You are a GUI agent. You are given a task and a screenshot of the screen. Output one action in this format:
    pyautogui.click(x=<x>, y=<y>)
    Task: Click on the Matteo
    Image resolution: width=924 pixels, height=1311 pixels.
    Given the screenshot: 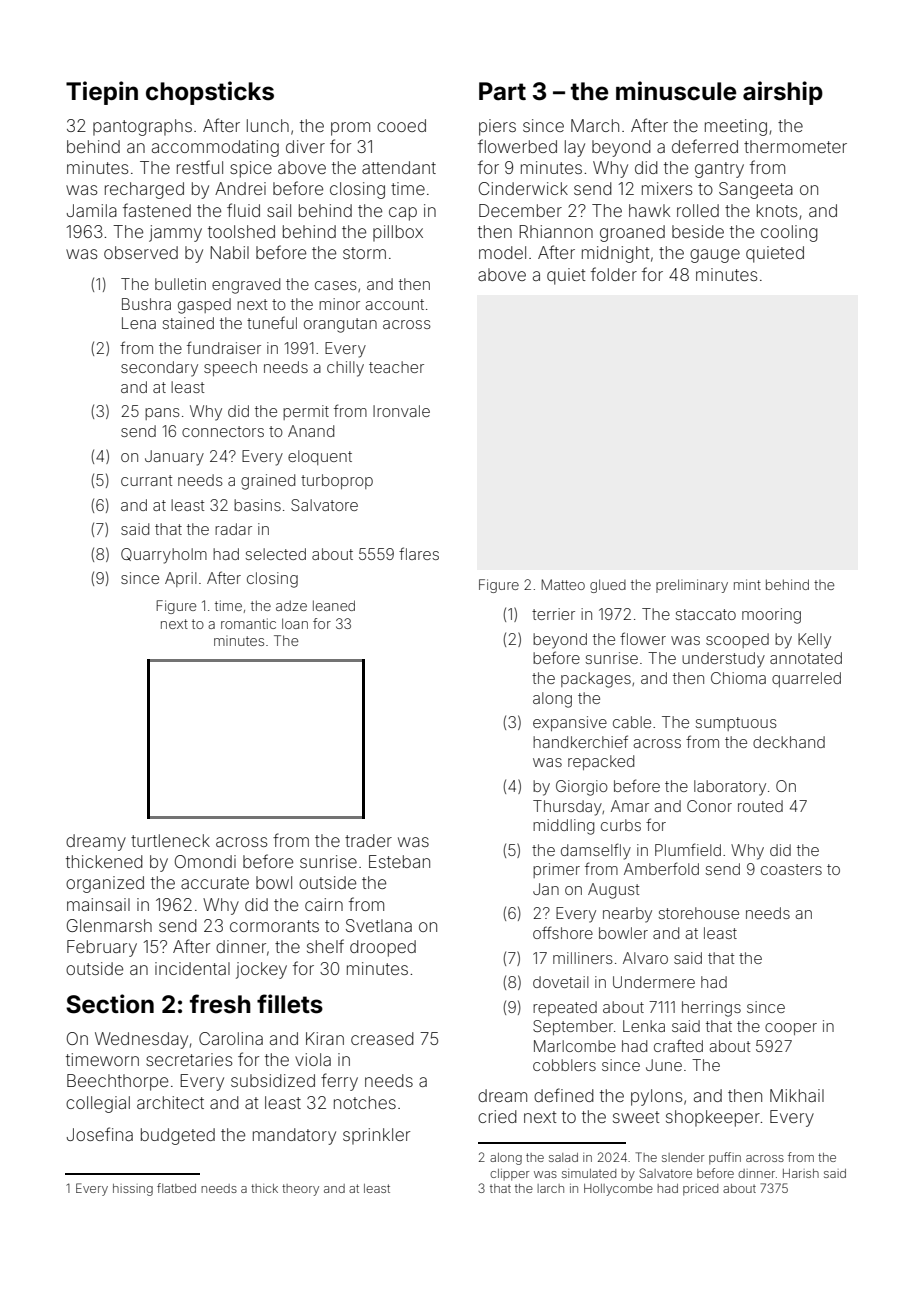 What is the action you would take?
    pyautogui.click(x=563, y=584)
